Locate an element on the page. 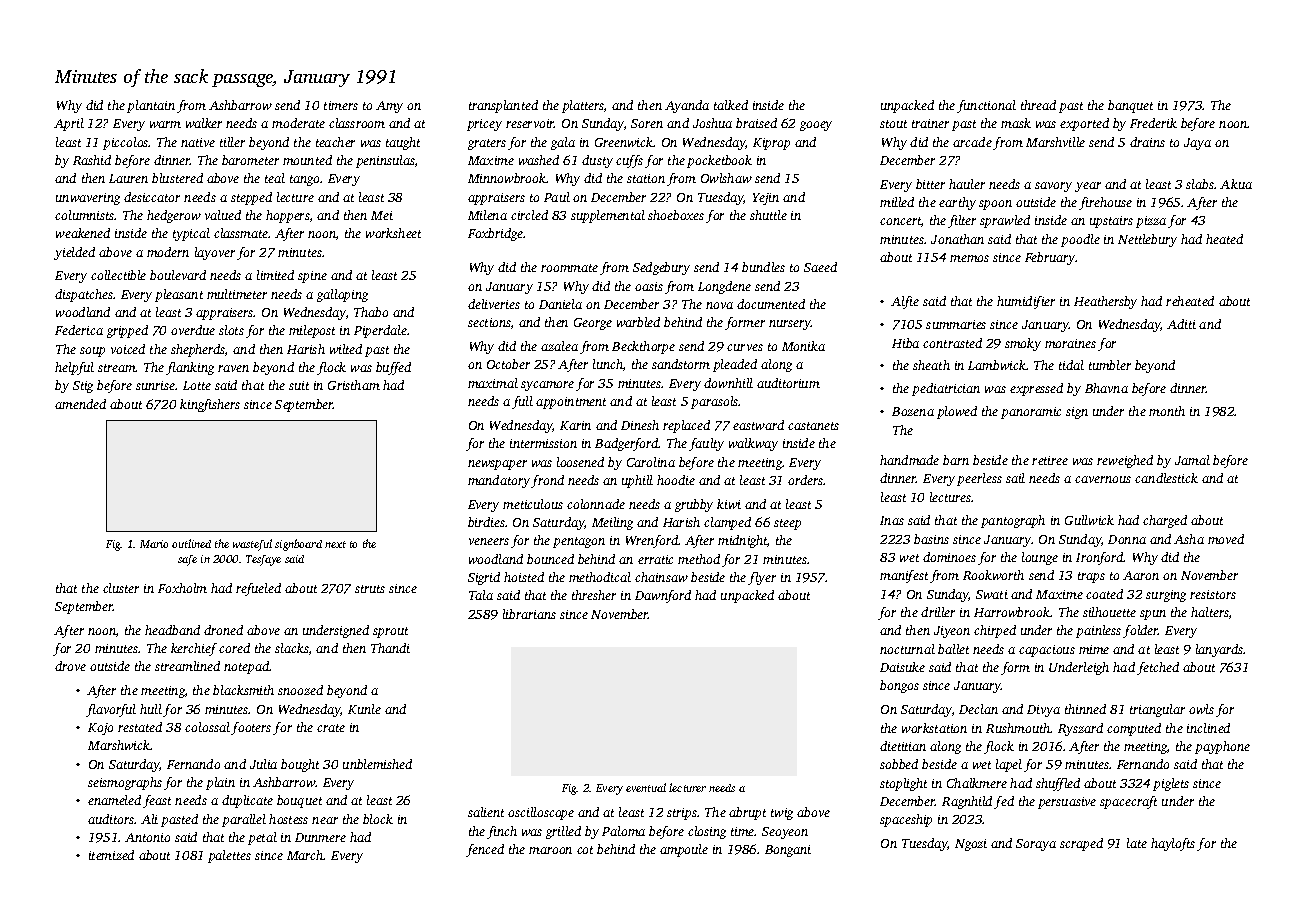 The image size is (1308, 924). classmate is located at coordinates (241, 233).
